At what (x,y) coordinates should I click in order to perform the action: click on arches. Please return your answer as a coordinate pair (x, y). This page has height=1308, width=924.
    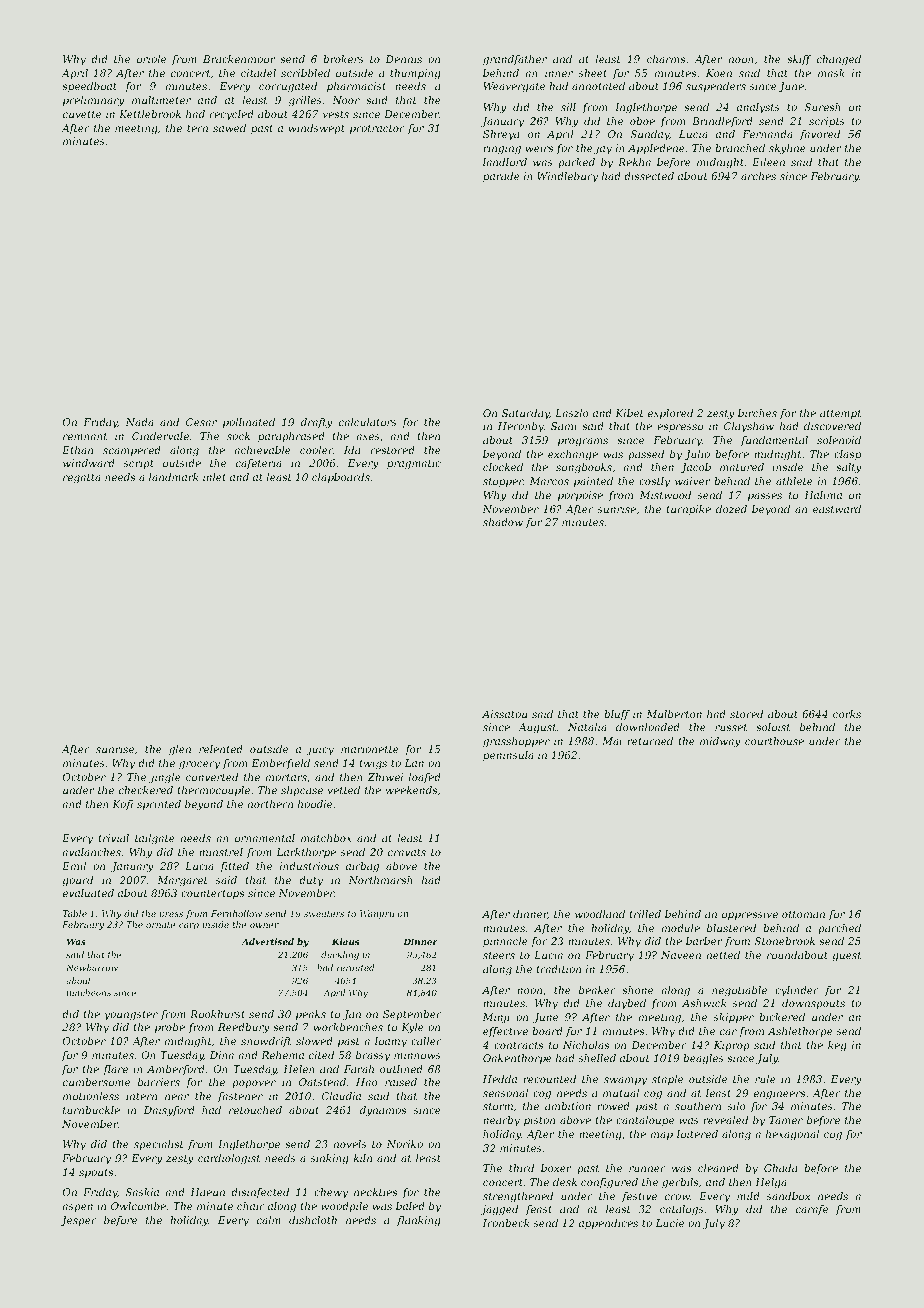
    Looking at the image, I should click on (758, 176).
